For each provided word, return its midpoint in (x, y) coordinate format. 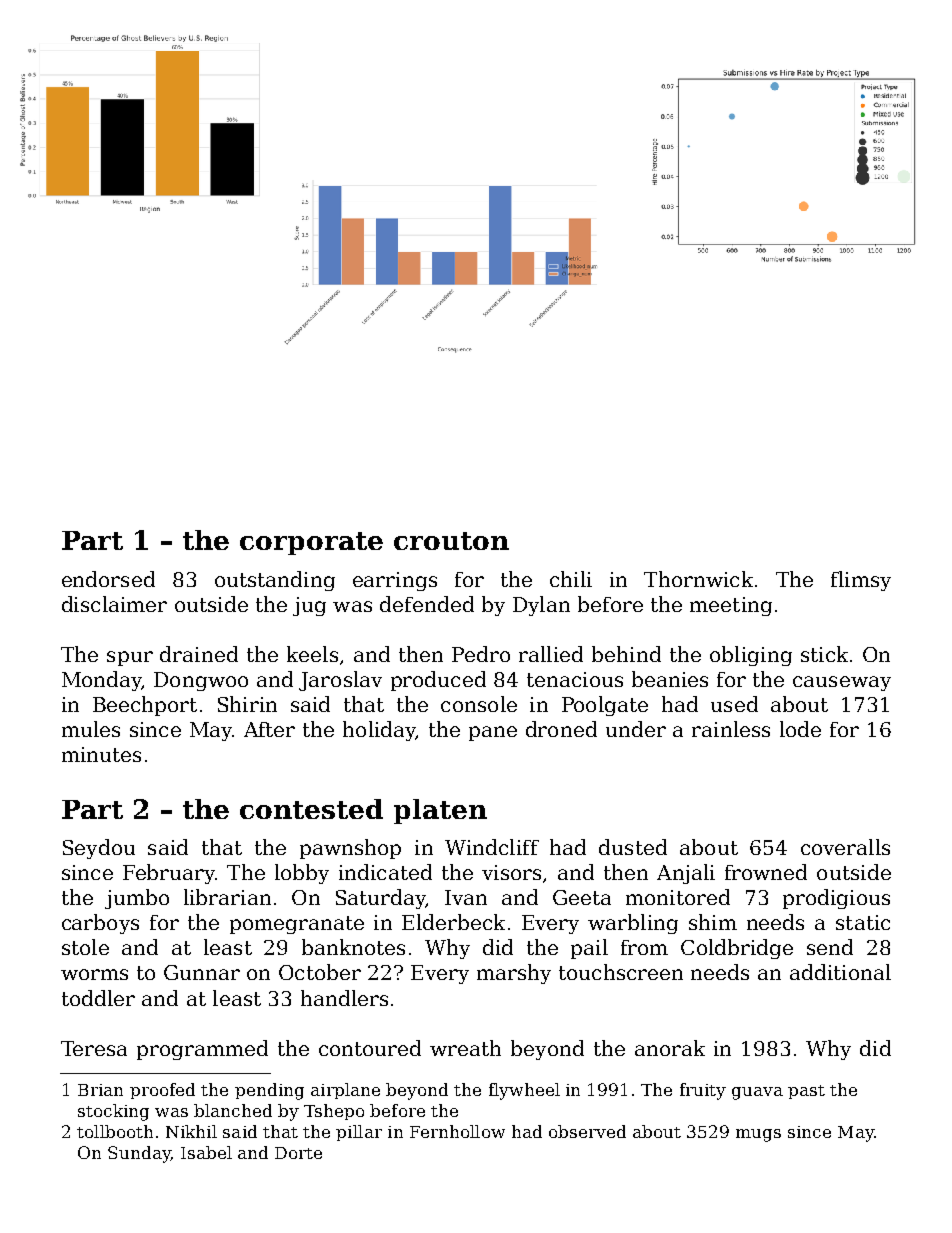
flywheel (524, 1091)
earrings (395, 581)
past (806, 1092)
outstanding (275, 581)
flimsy (861, 581)
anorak (670, 1048)
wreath (465, 1048)
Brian (100, 1090)
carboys (100, 924)
